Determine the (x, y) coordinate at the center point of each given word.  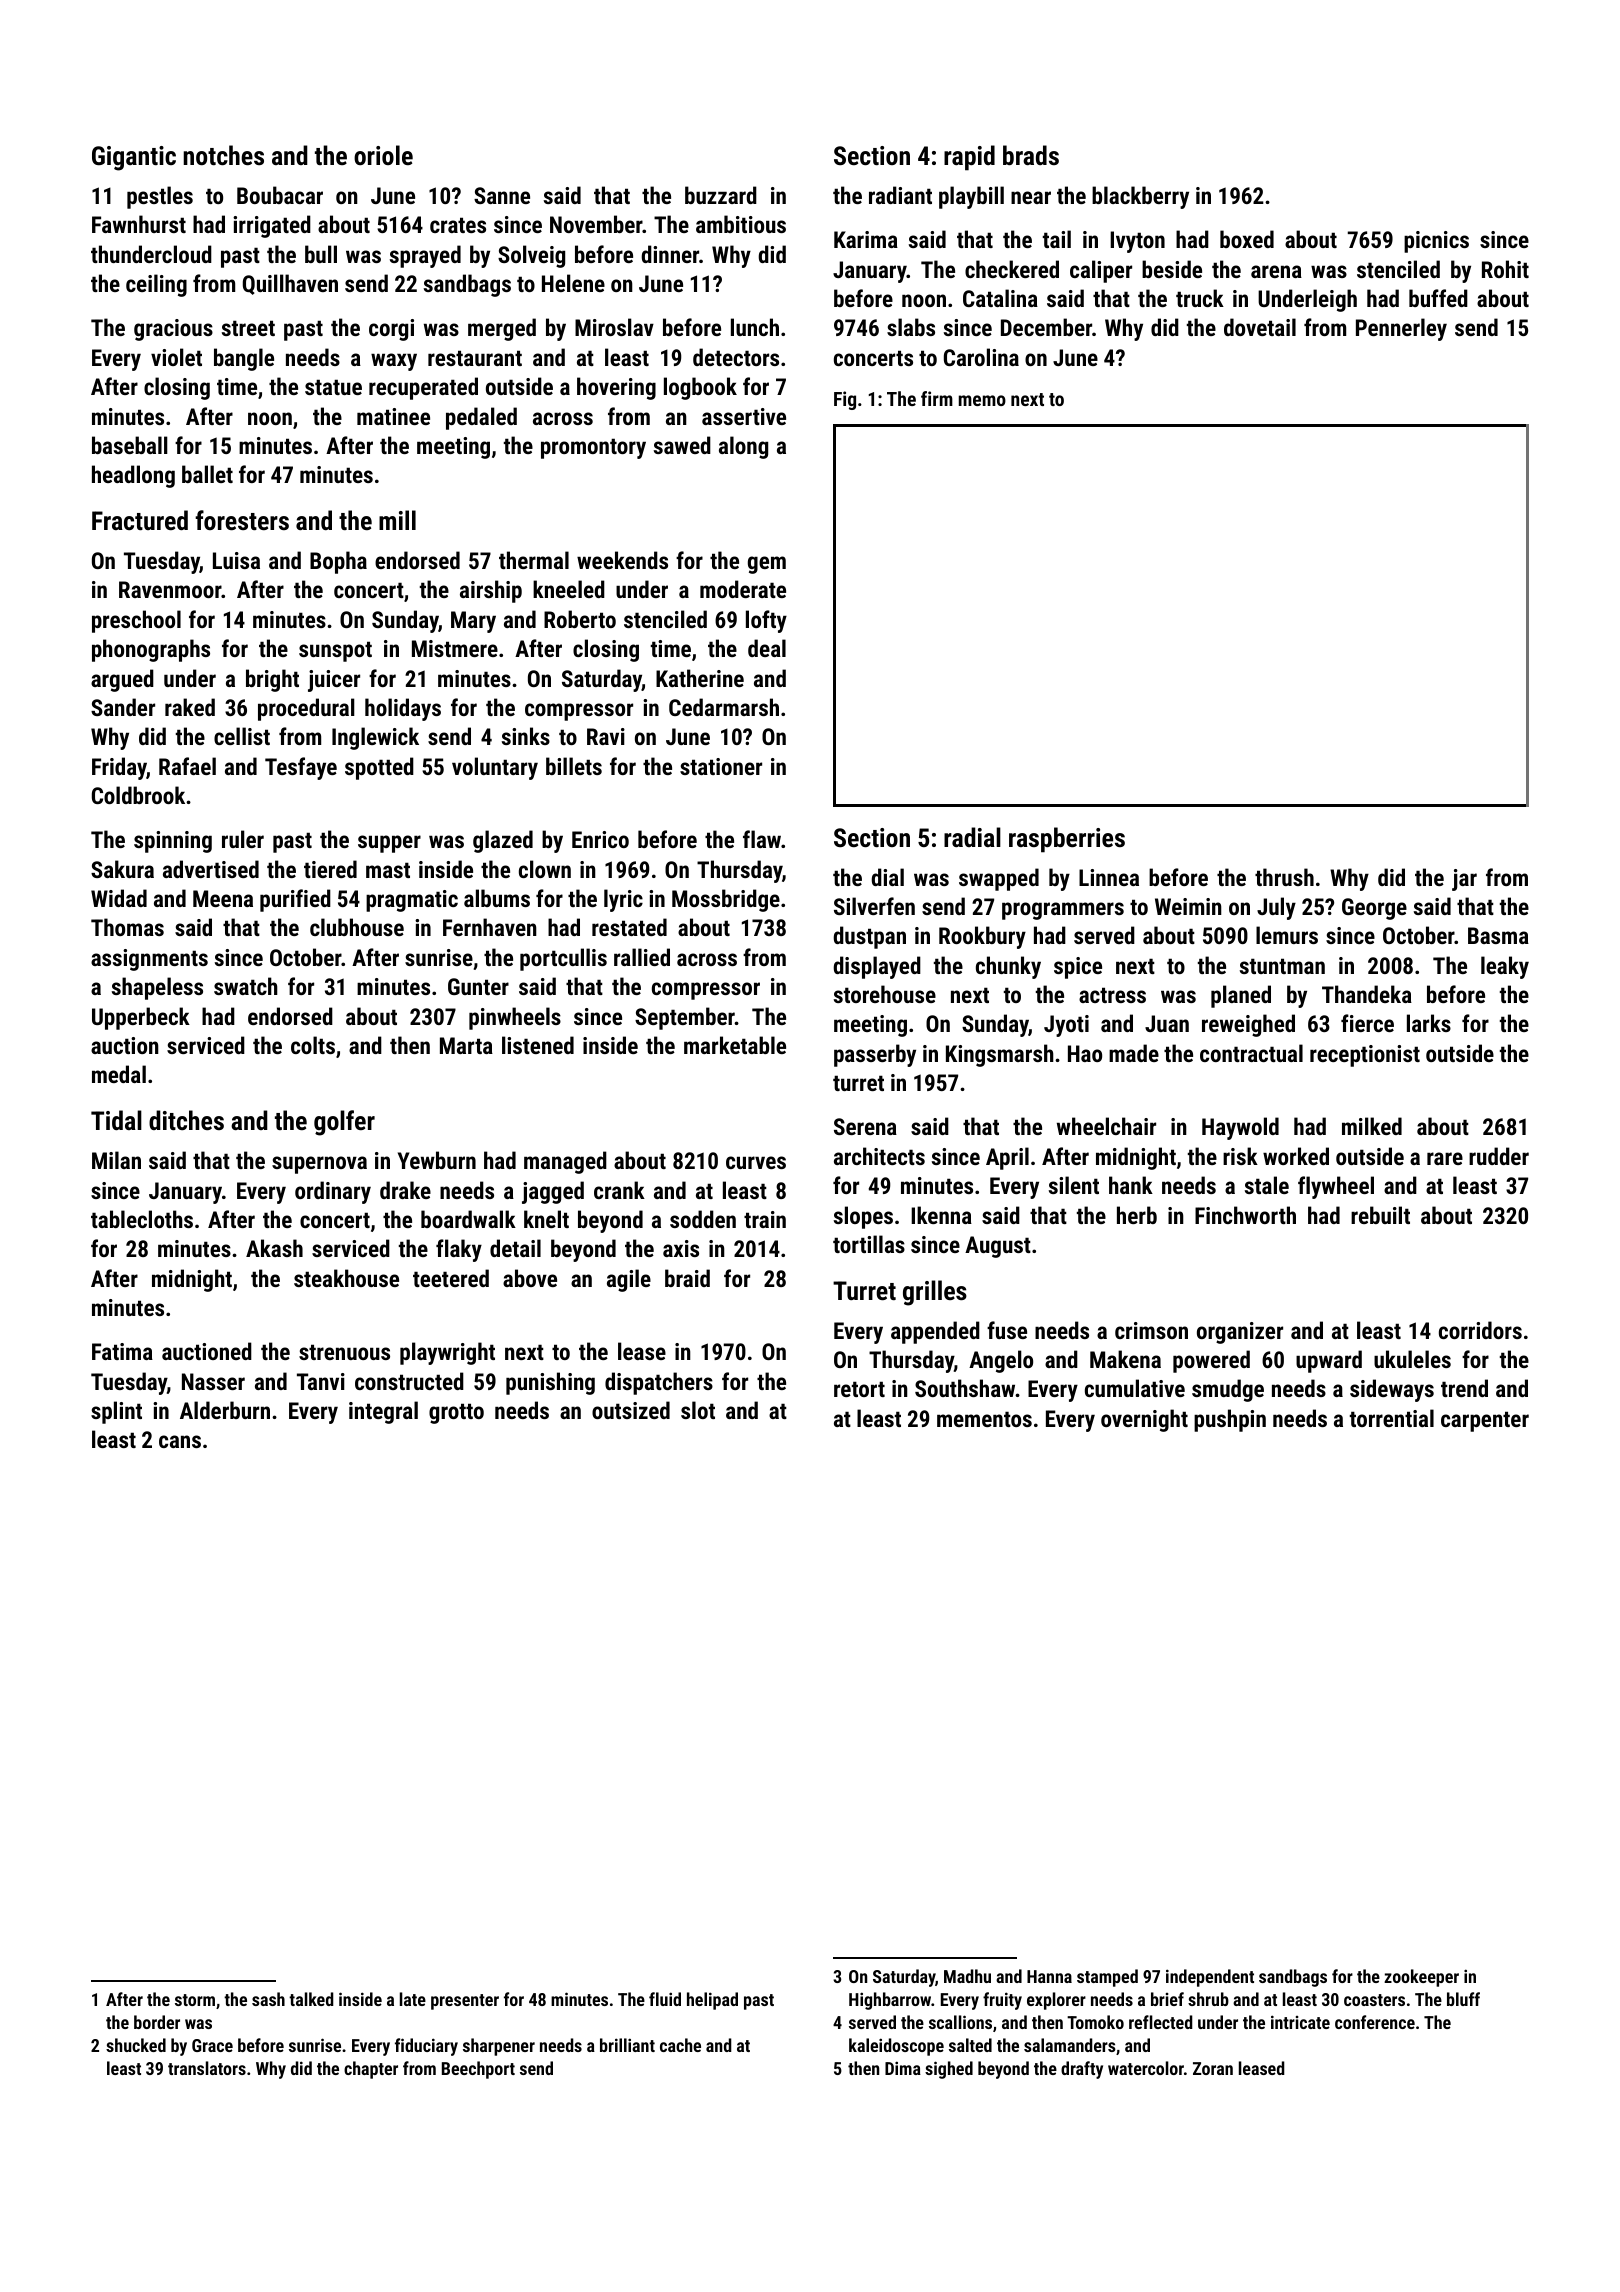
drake (405, 1190)
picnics (1436, 242)
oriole (383, 155)
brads (1031, 155)
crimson (1151, 1330)
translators (207, 2068)
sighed (949, 2070)
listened (538, 1045)
